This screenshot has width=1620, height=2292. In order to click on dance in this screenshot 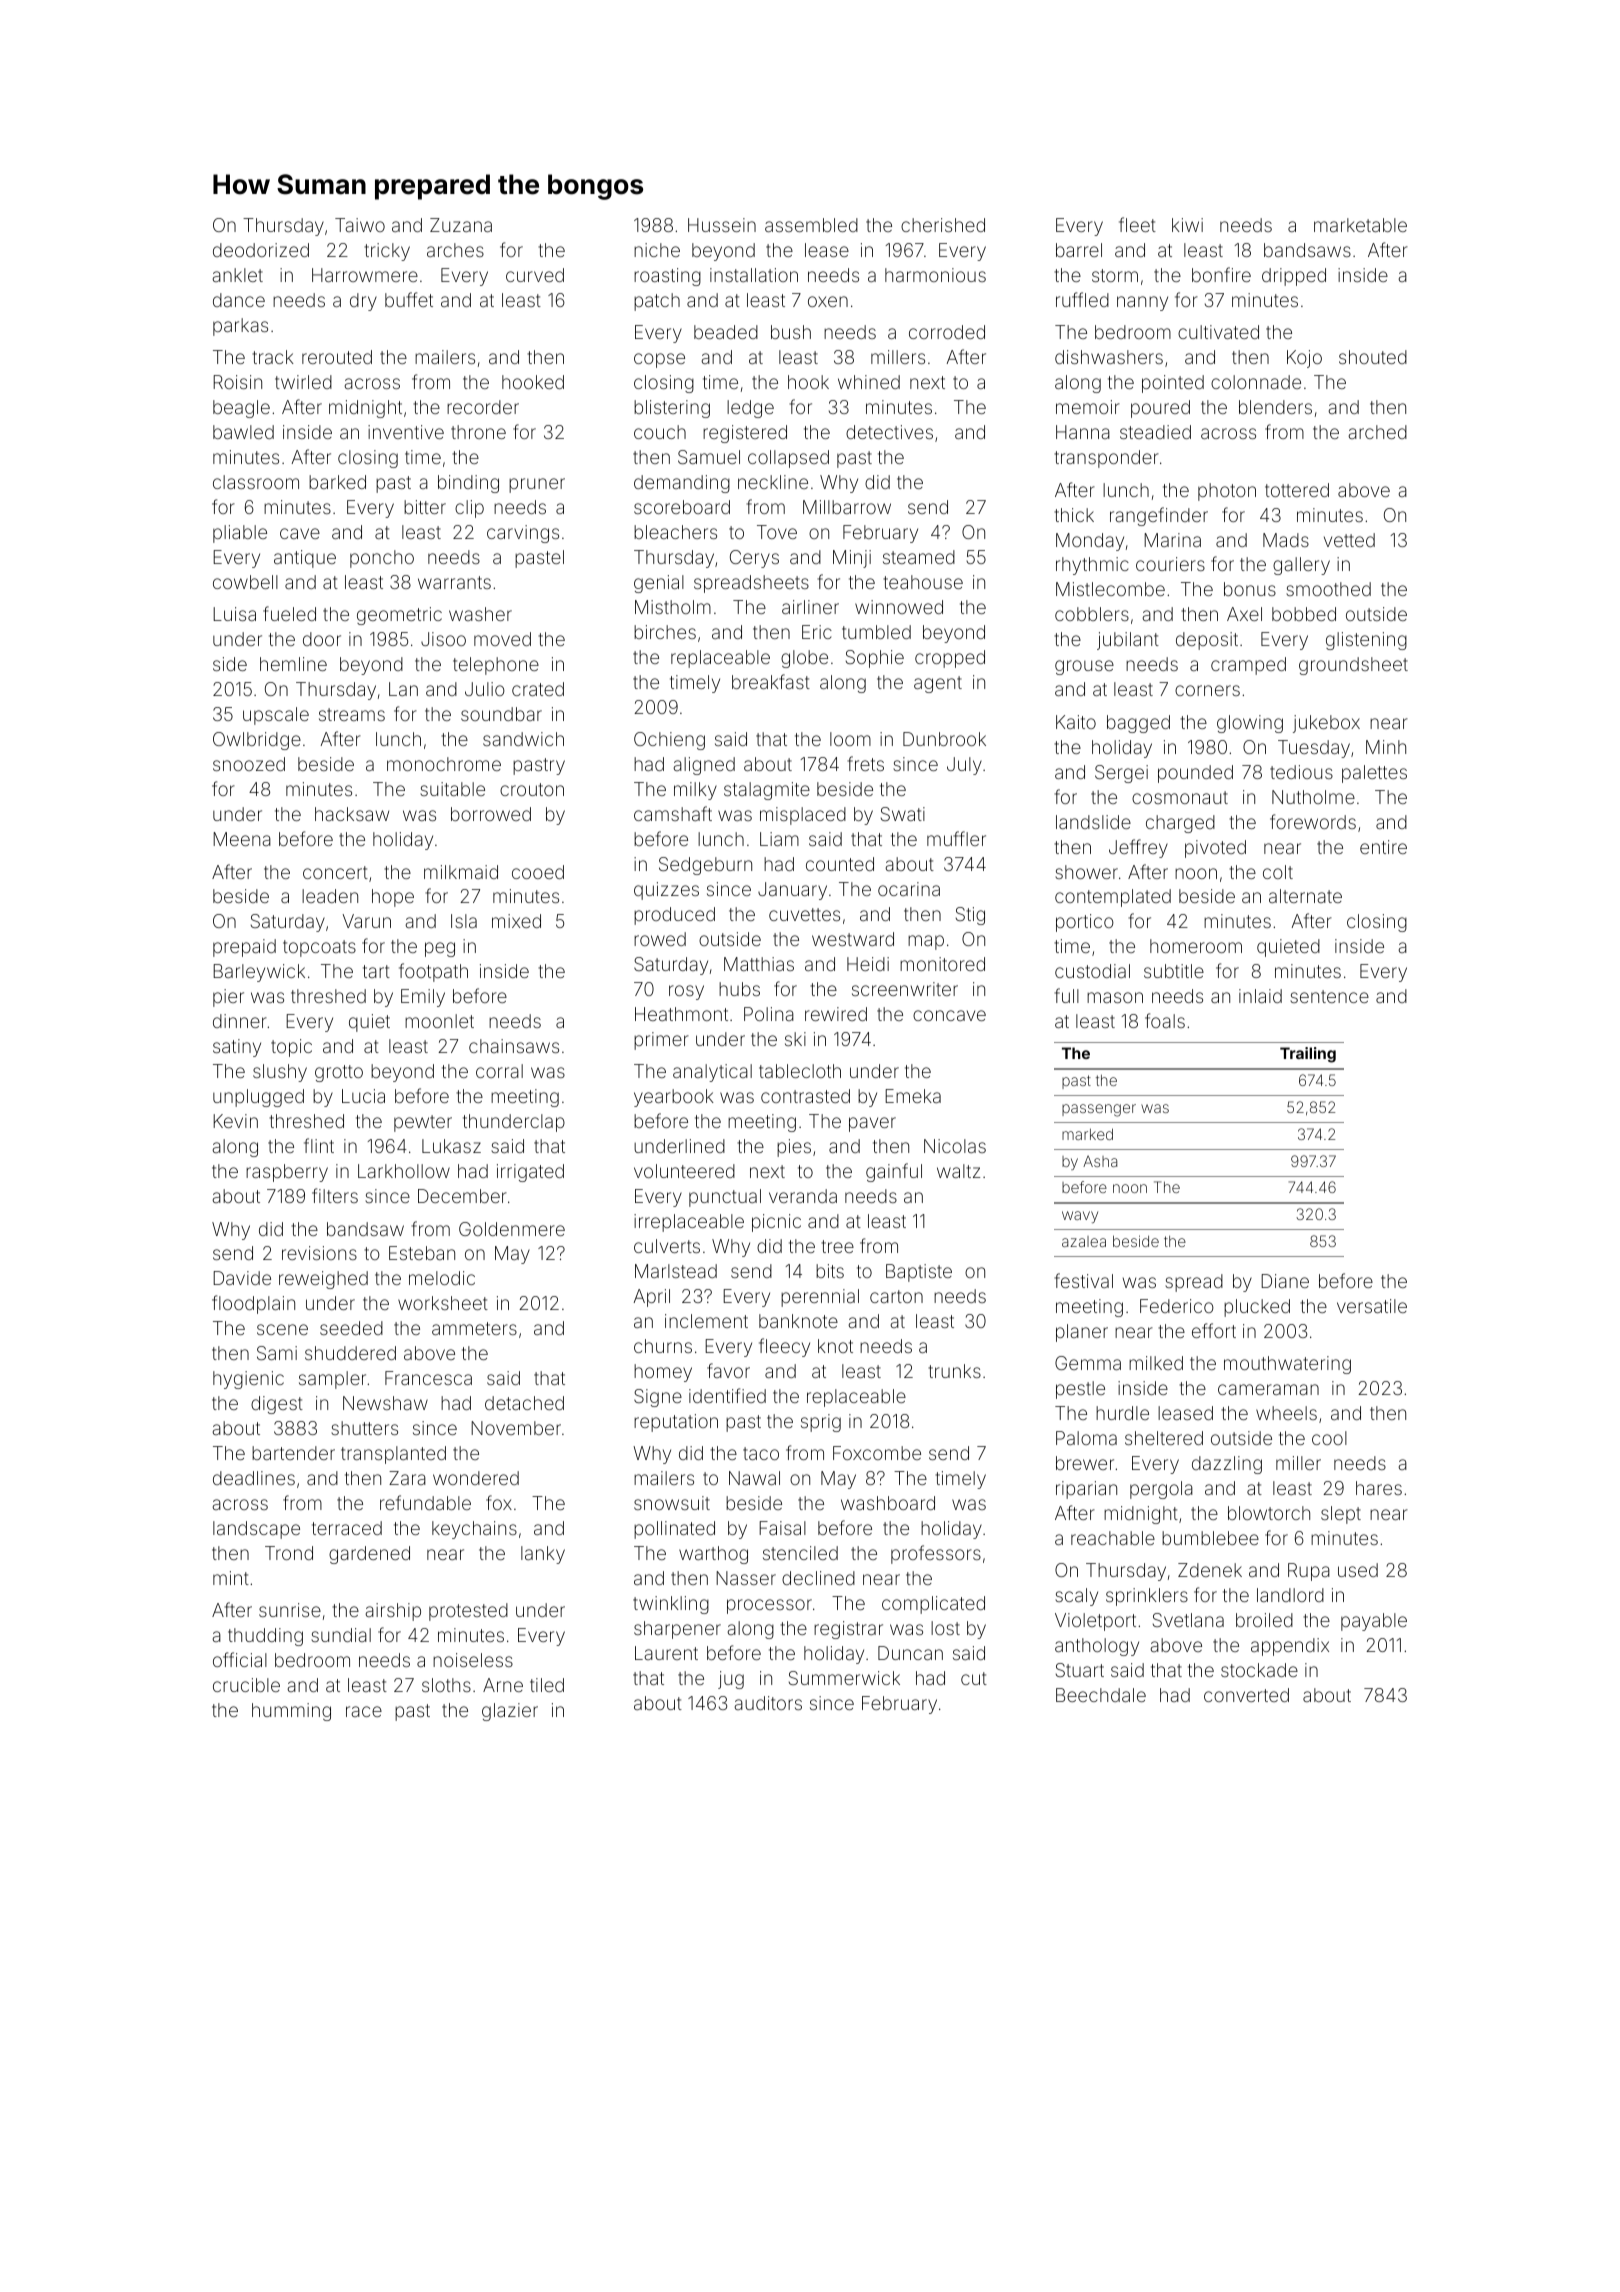, I will do `click(239, 300)`.
